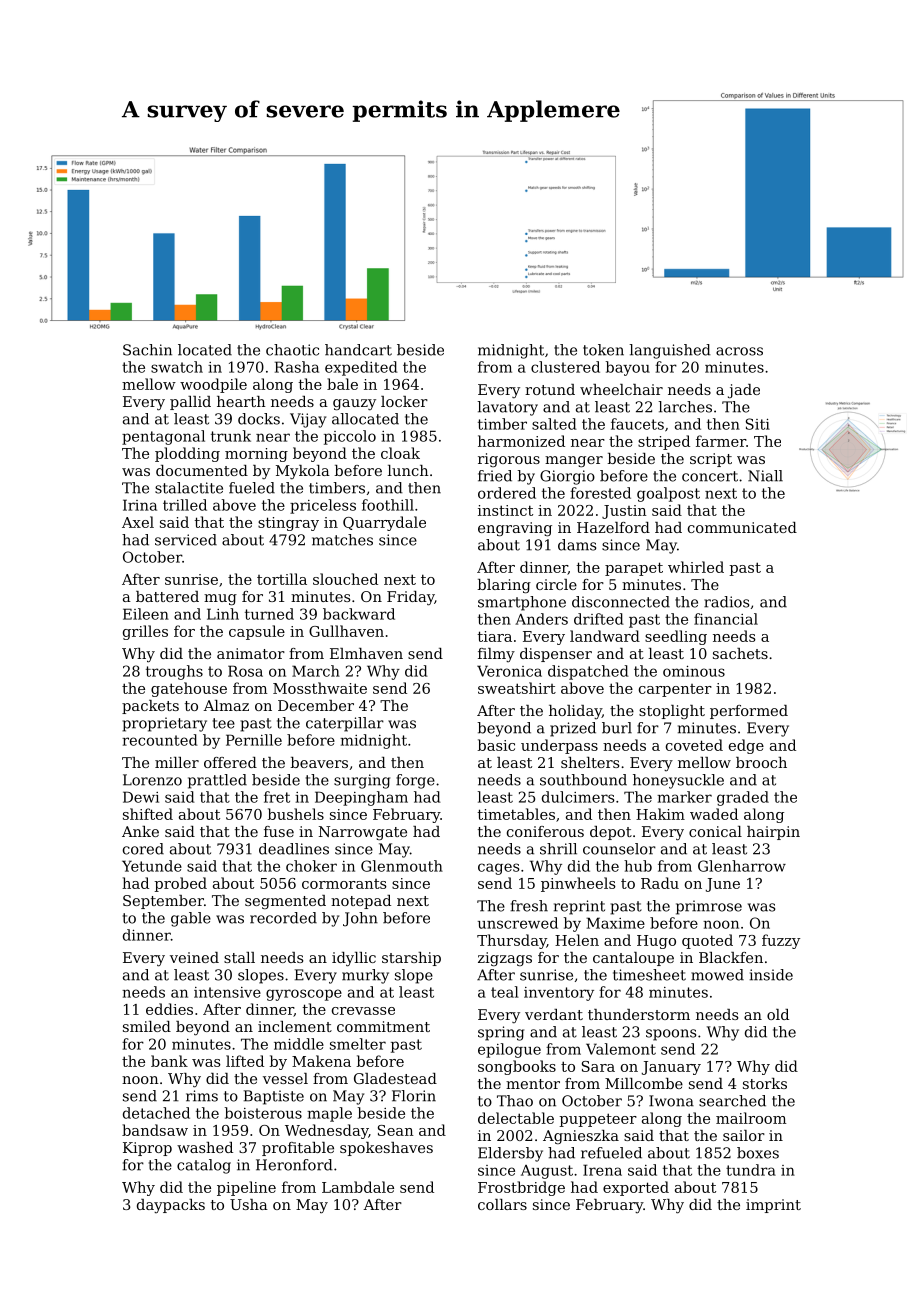  I want to click on spoons, so click(671, 1035).
